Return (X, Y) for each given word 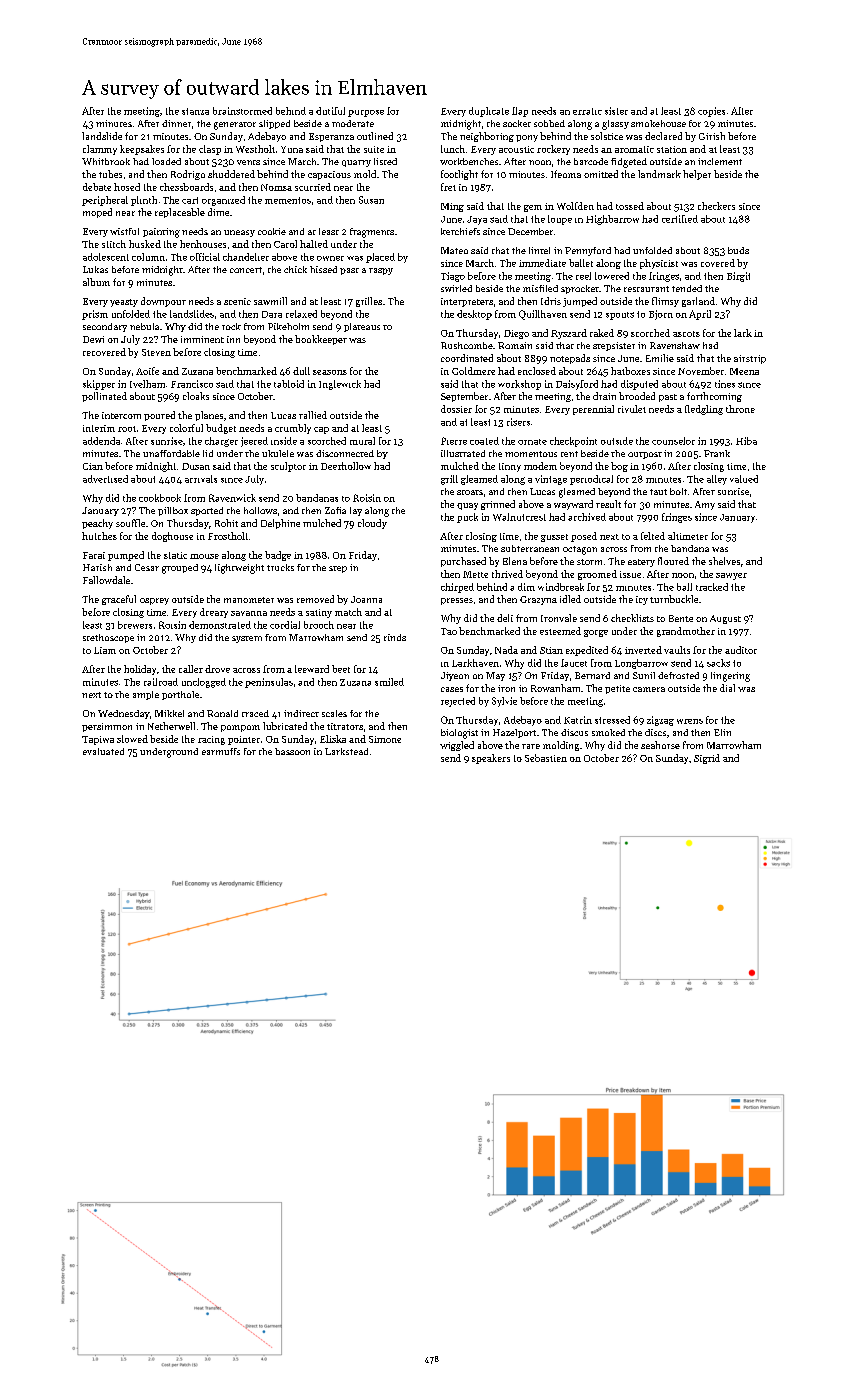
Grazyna (538, 600)
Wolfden (575, 206)
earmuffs (221, 751)
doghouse (172, 537)
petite (617, 689)
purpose (366, 113)
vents (248, 162)
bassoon (292, 751)
